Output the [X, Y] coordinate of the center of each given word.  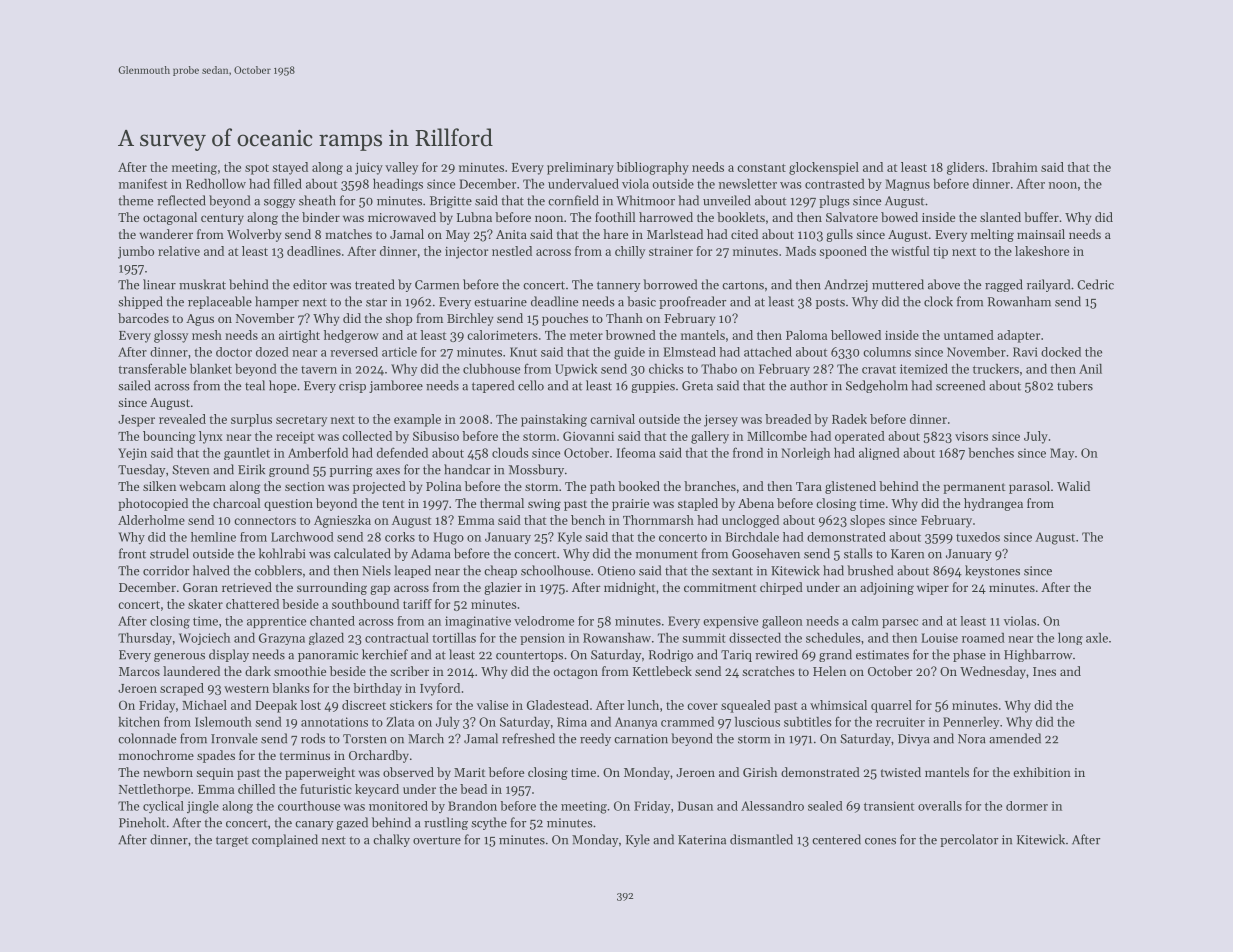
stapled [698, 504]
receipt [295, 438]
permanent [974, 488]
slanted [1000, 217]
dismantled [761, 839]
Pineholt [142, 822]
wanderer [166, 234]
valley [401, 168]
